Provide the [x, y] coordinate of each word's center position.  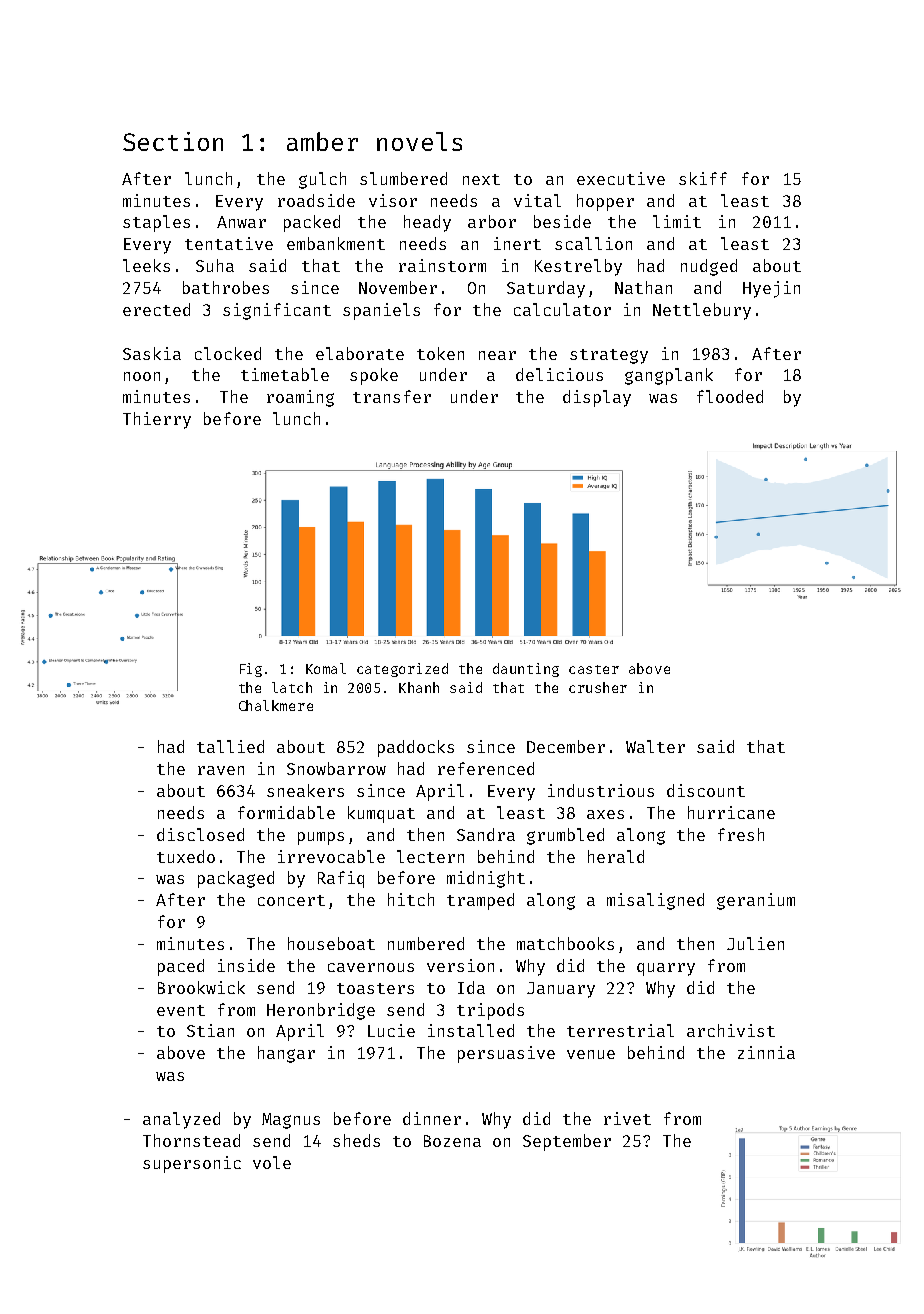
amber [322, 141]
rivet [627, 1118]
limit [677, 221]
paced [181, 967]
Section [173, 141]
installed [471, 1030]
